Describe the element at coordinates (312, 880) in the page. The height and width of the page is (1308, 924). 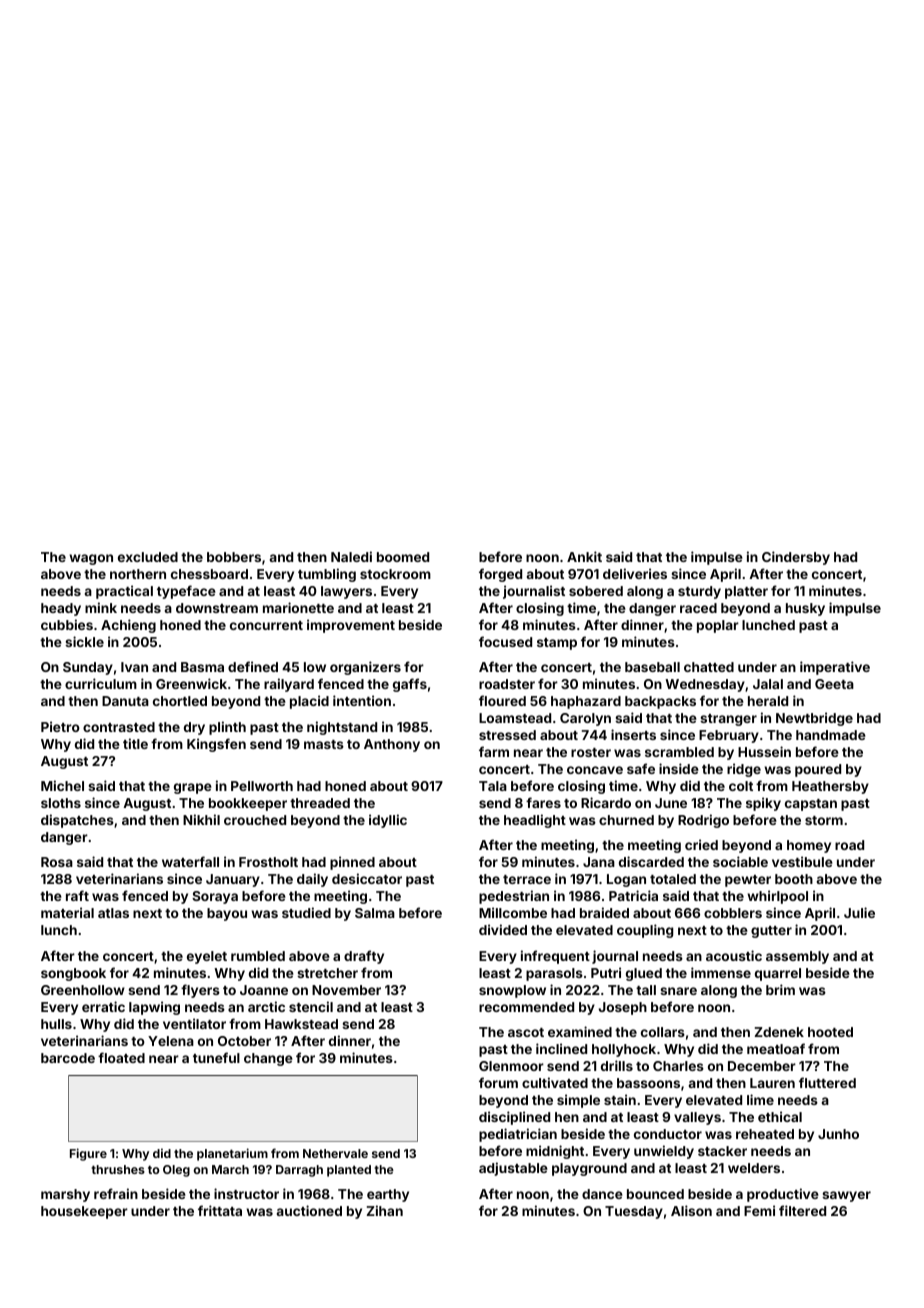
I see `daily` at that location.
